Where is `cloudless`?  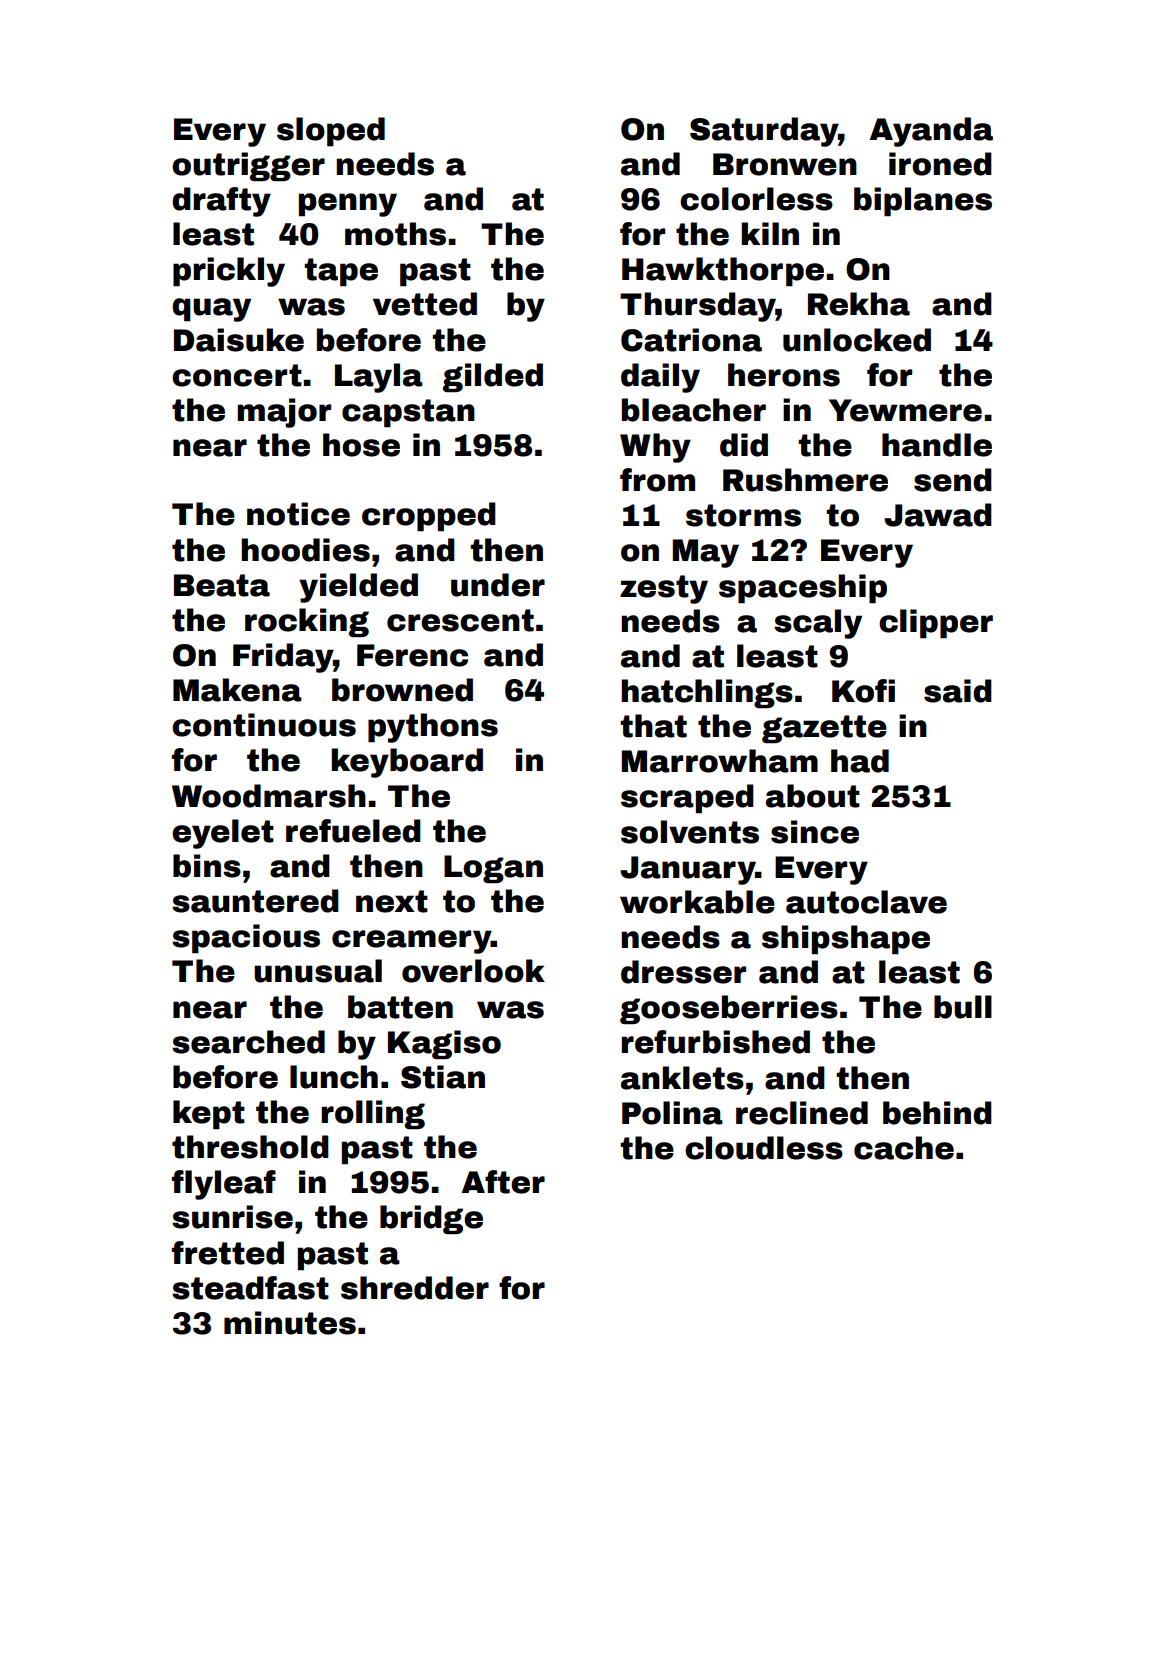
cloudless is located at coordinates (764, 1148).
